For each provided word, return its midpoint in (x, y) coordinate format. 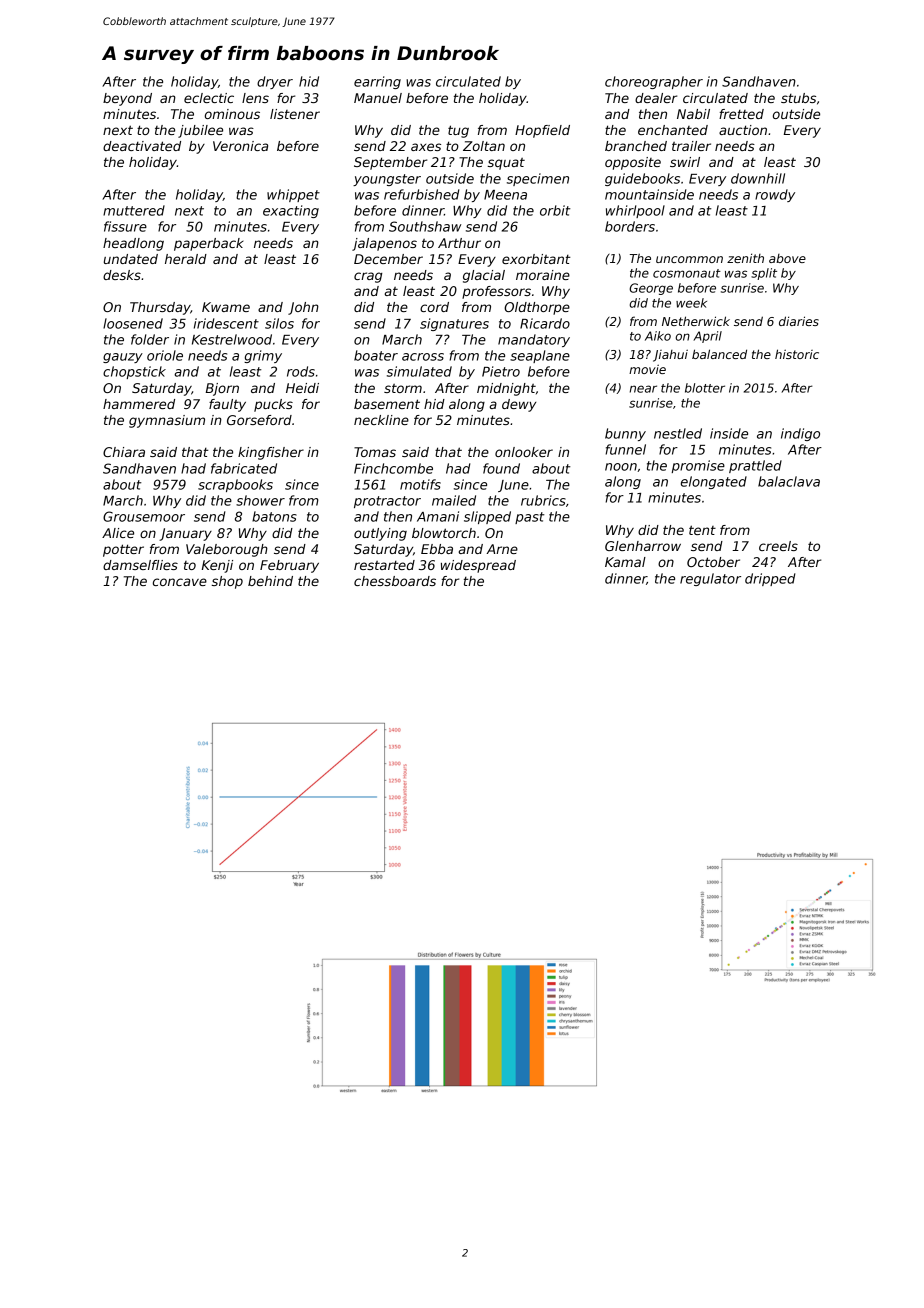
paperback (209, 244)
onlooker (524, 452)
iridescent (226, 323)
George (651, 289)
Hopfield (542, 131)
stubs (798, 98)
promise (698, 466)
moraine (543, 275)
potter (123, 550)
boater (376, 355)
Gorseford (259, 420)
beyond (127, 99)
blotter (705, 388)
